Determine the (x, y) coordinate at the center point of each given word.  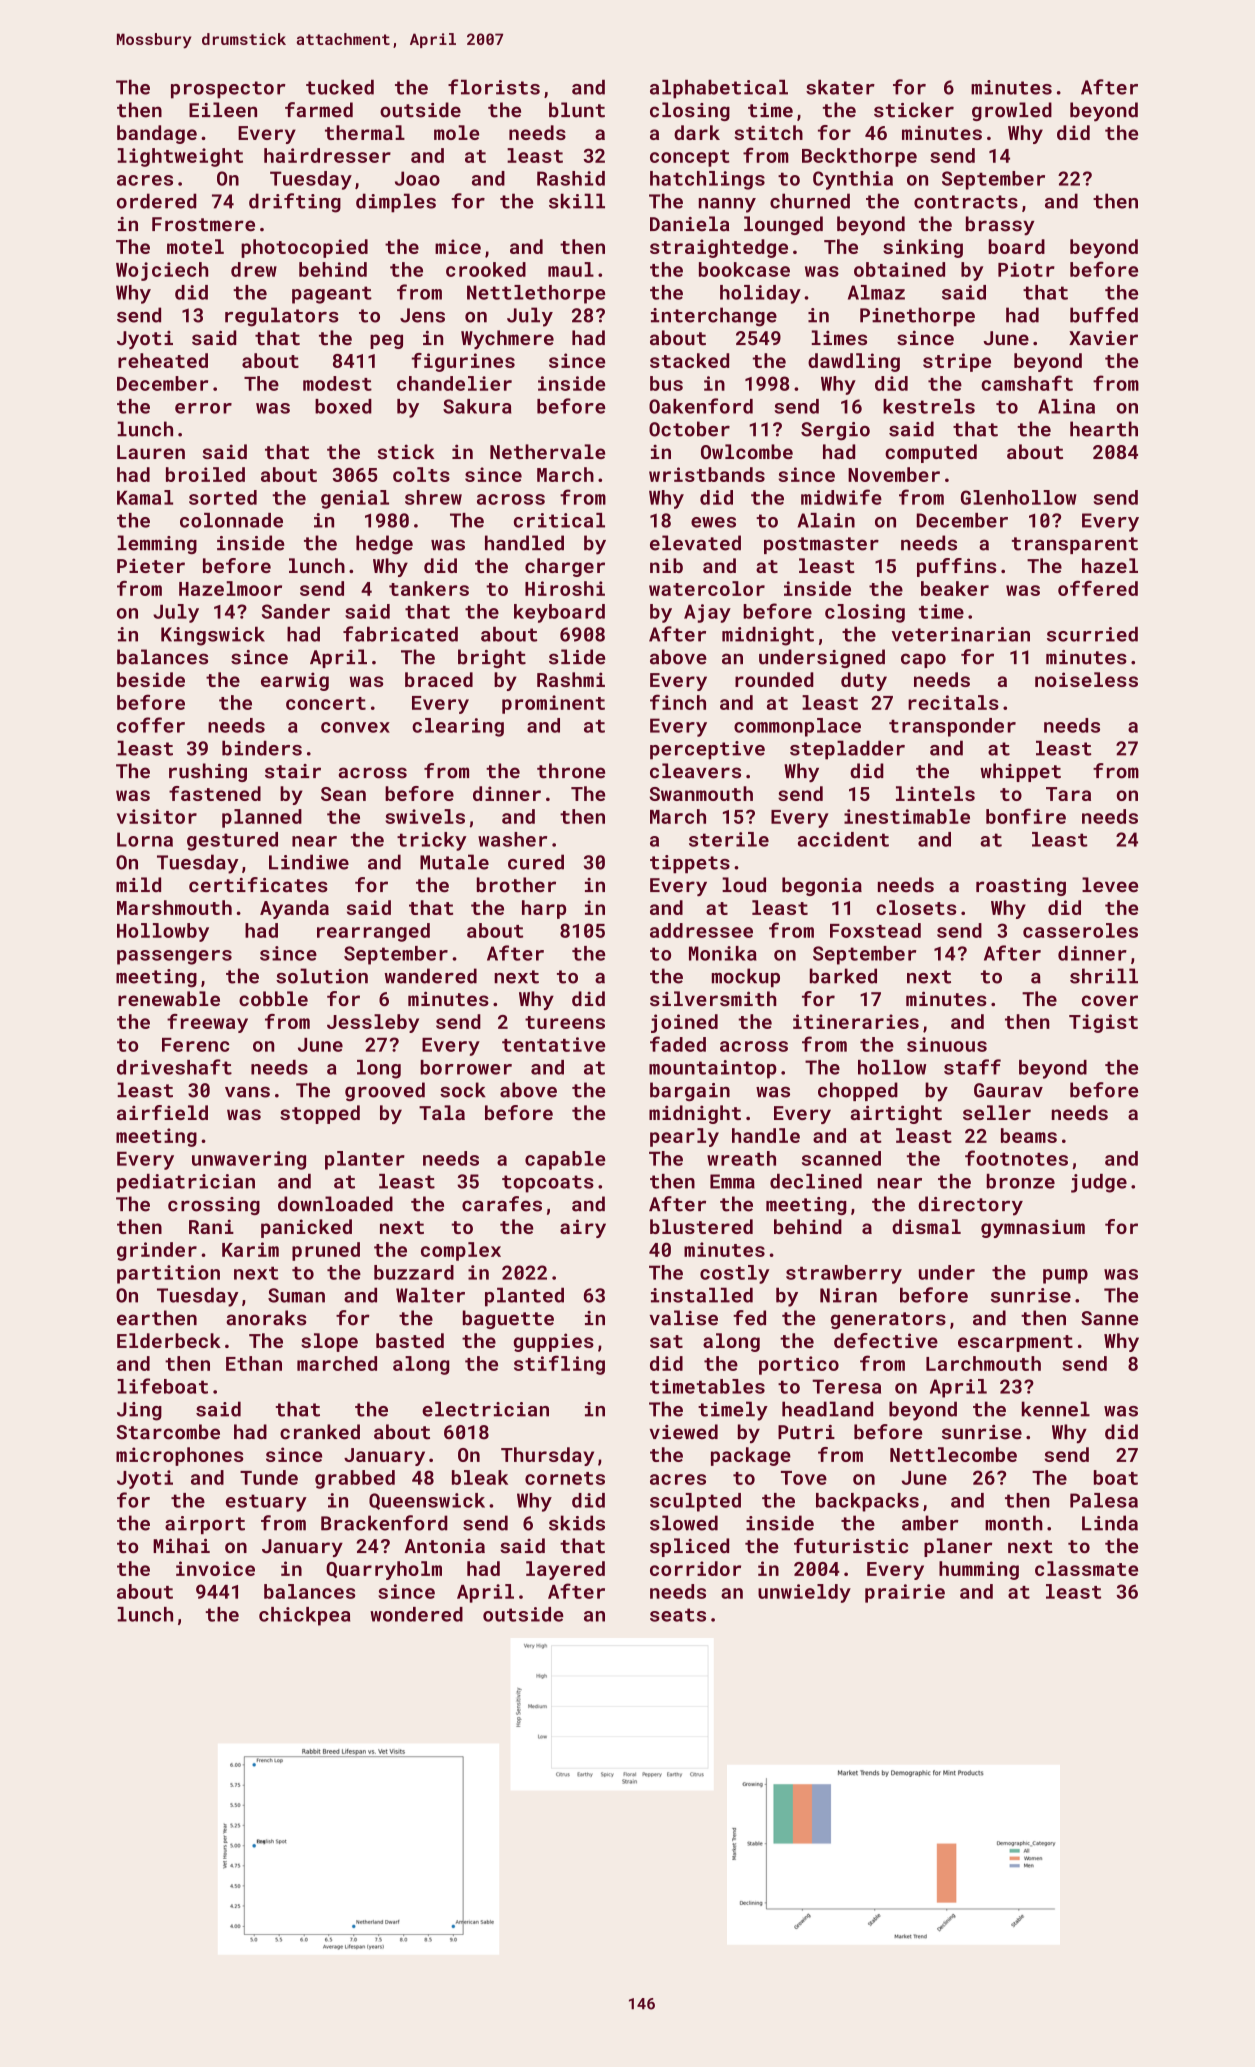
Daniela (689, 224)
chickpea (304, 1616)
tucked (340, 87)
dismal (926, 1226)
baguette (508, 1319)
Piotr (1026, 269)
